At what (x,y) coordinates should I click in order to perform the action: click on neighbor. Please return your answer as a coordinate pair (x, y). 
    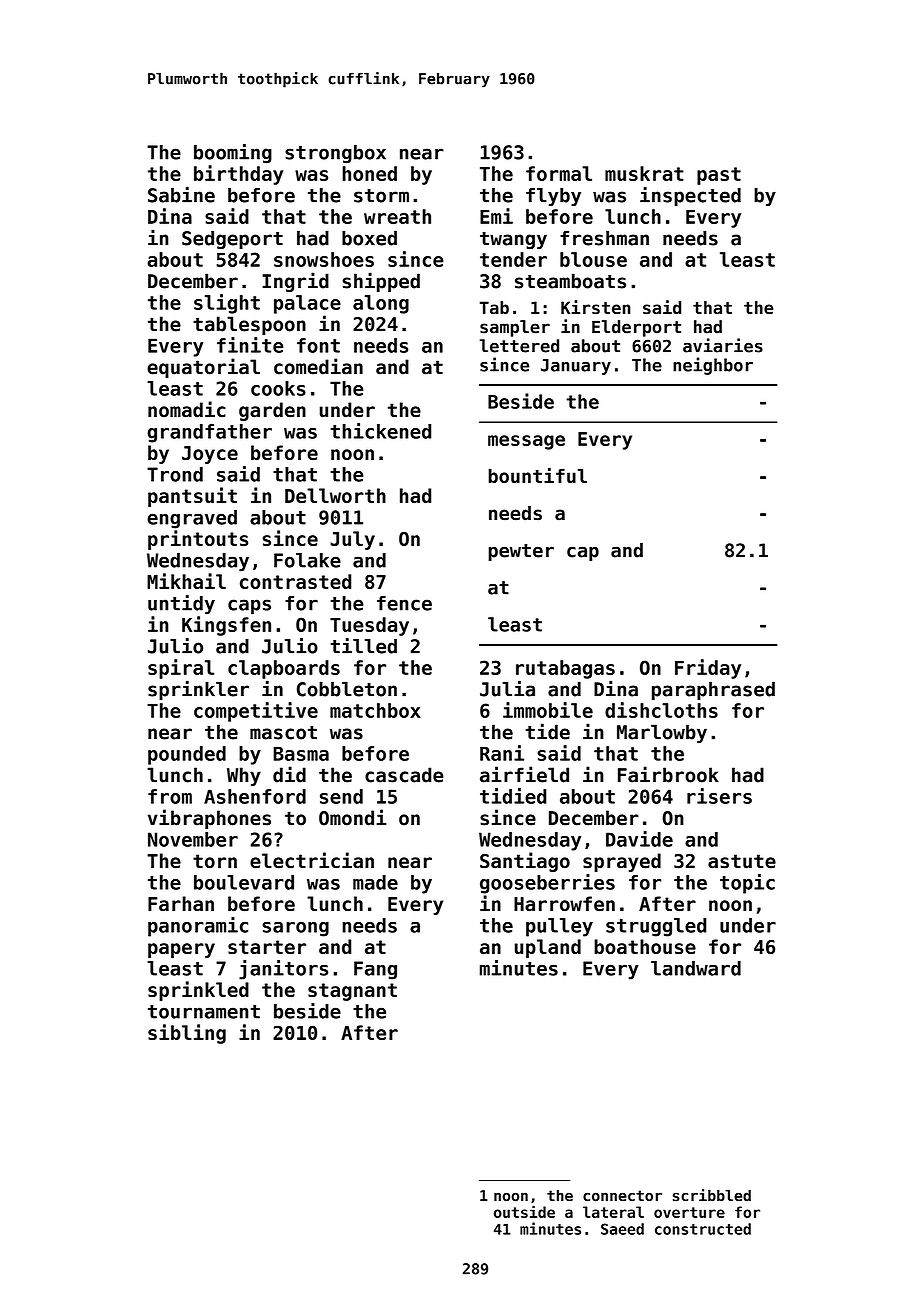
    Looking at the image, I should click on (713, 366).
